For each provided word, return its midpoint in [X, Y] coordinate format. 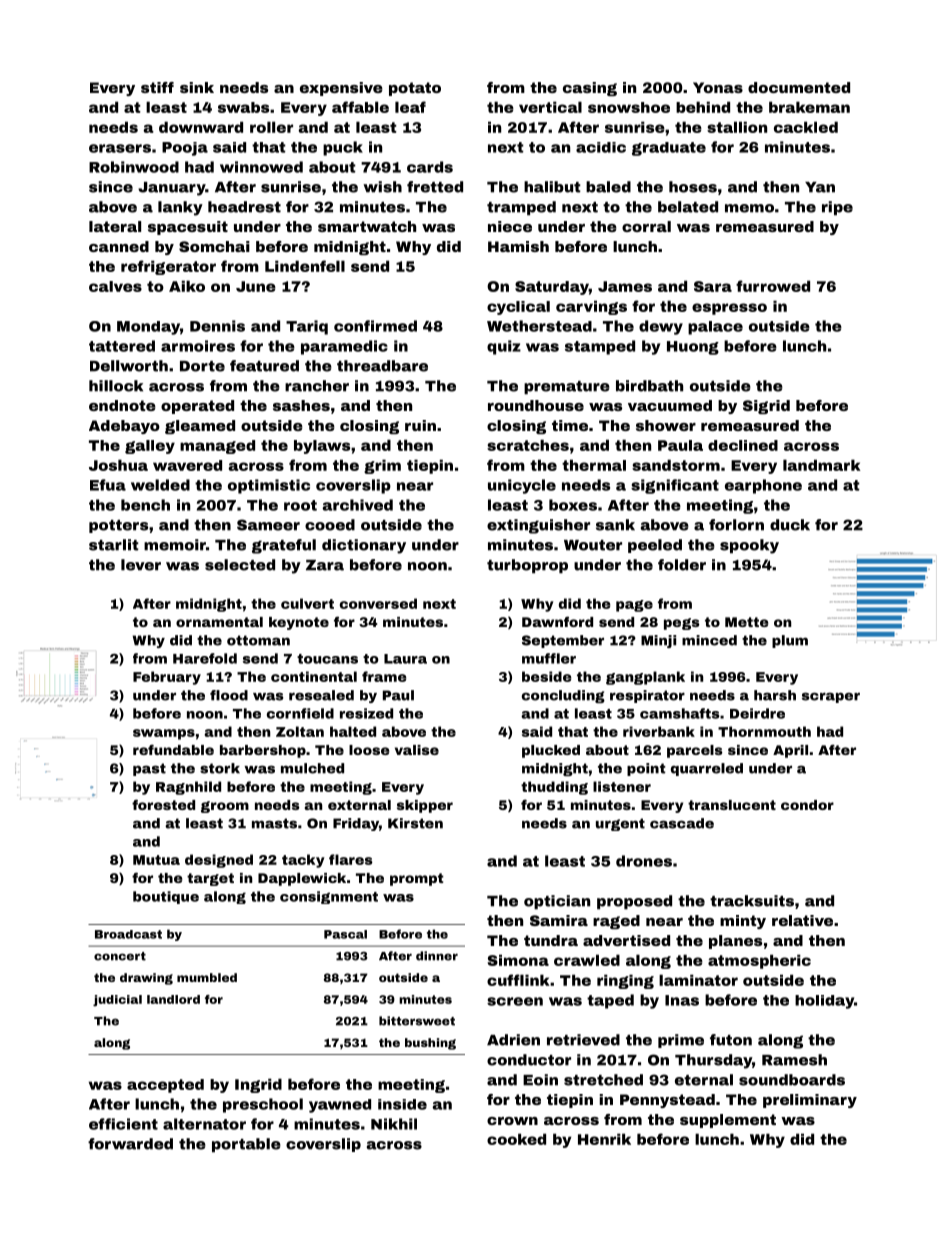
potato [415, 89]
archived [357, 505]
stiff [157, 87]
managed [217, 447]
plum [790, 641]
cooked [516, 1139]
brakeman [809, 107]
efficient [123, 1124]
